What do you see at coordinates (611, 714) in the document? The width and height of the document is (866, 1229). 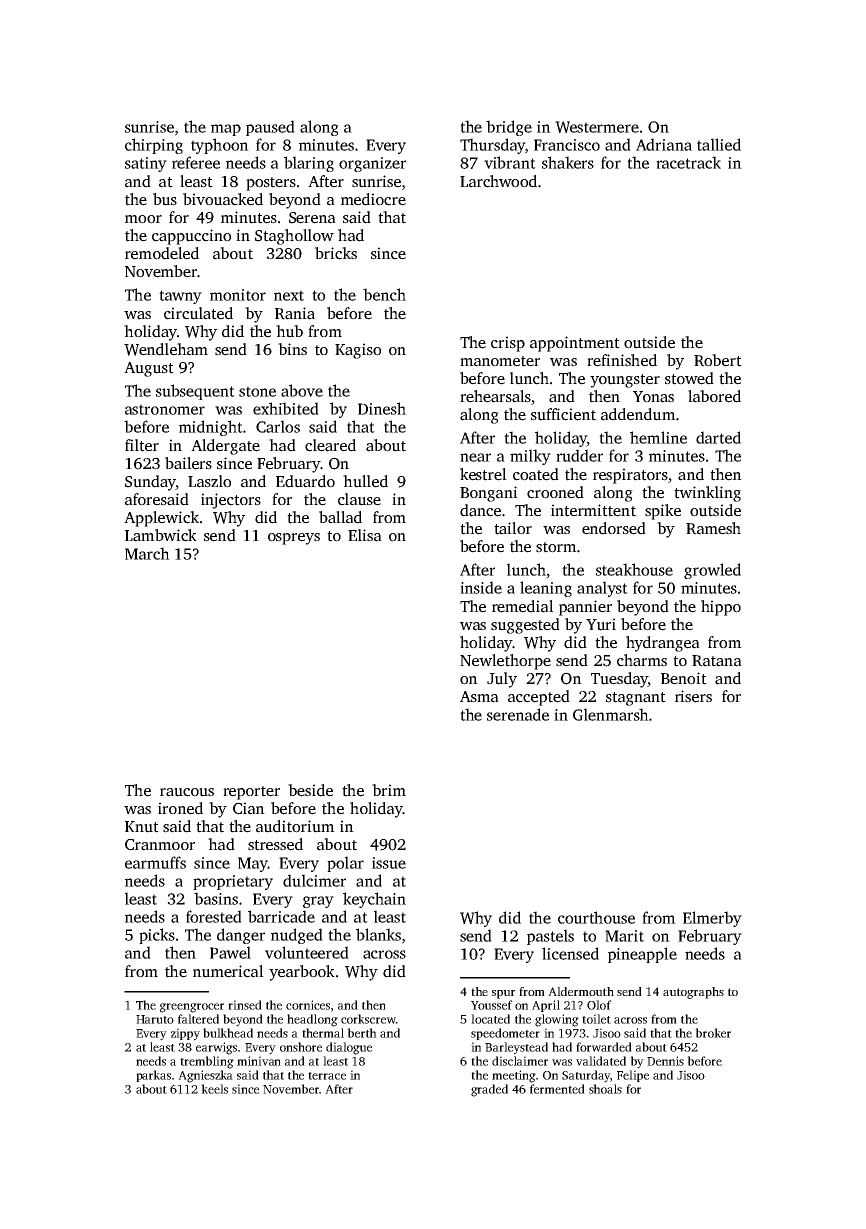 I see `Glenmarsh` at bounding box center [611, 714].
